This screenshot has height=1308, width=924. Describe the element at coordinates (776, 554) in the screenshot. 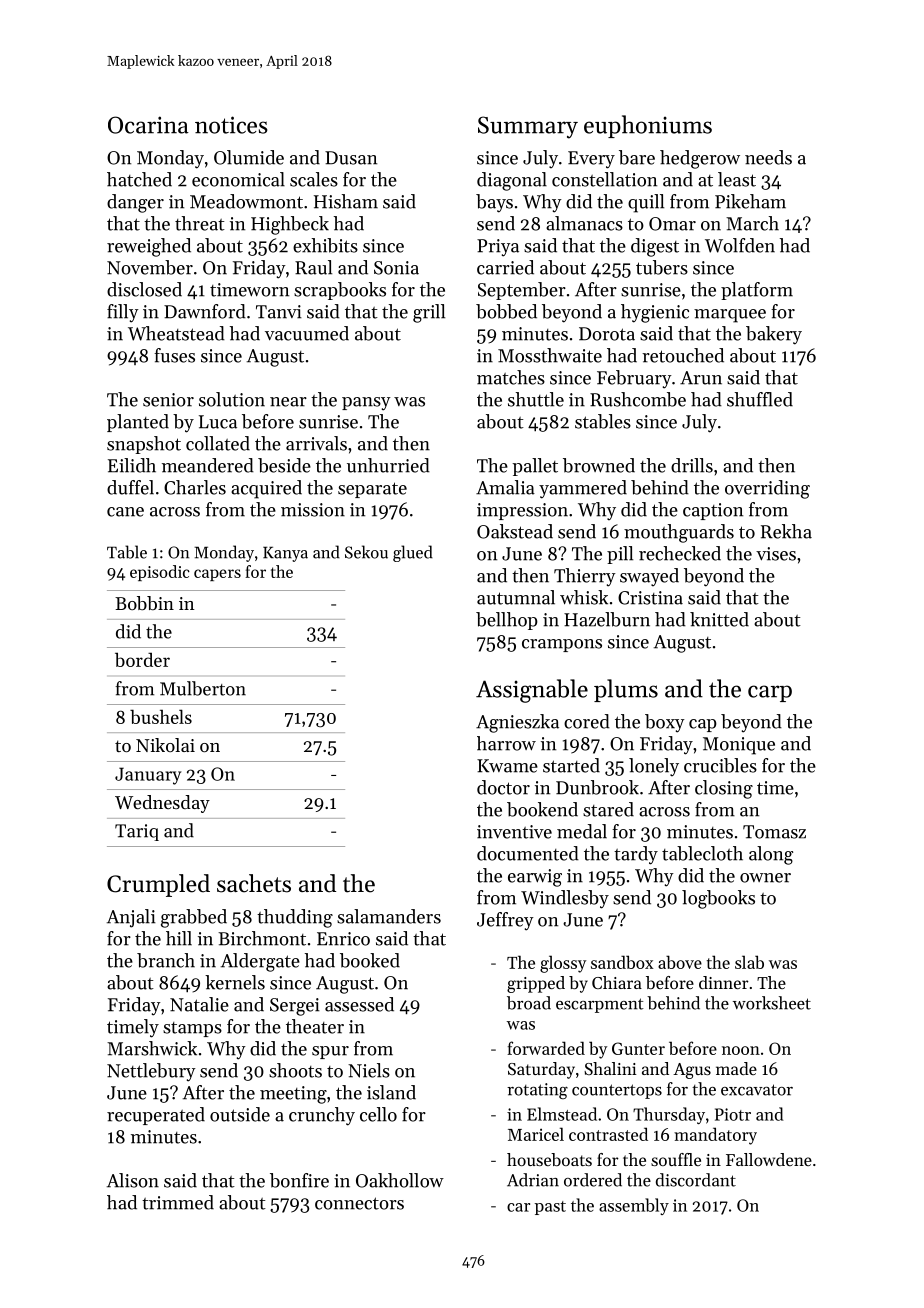

I see `vises` at that location.
